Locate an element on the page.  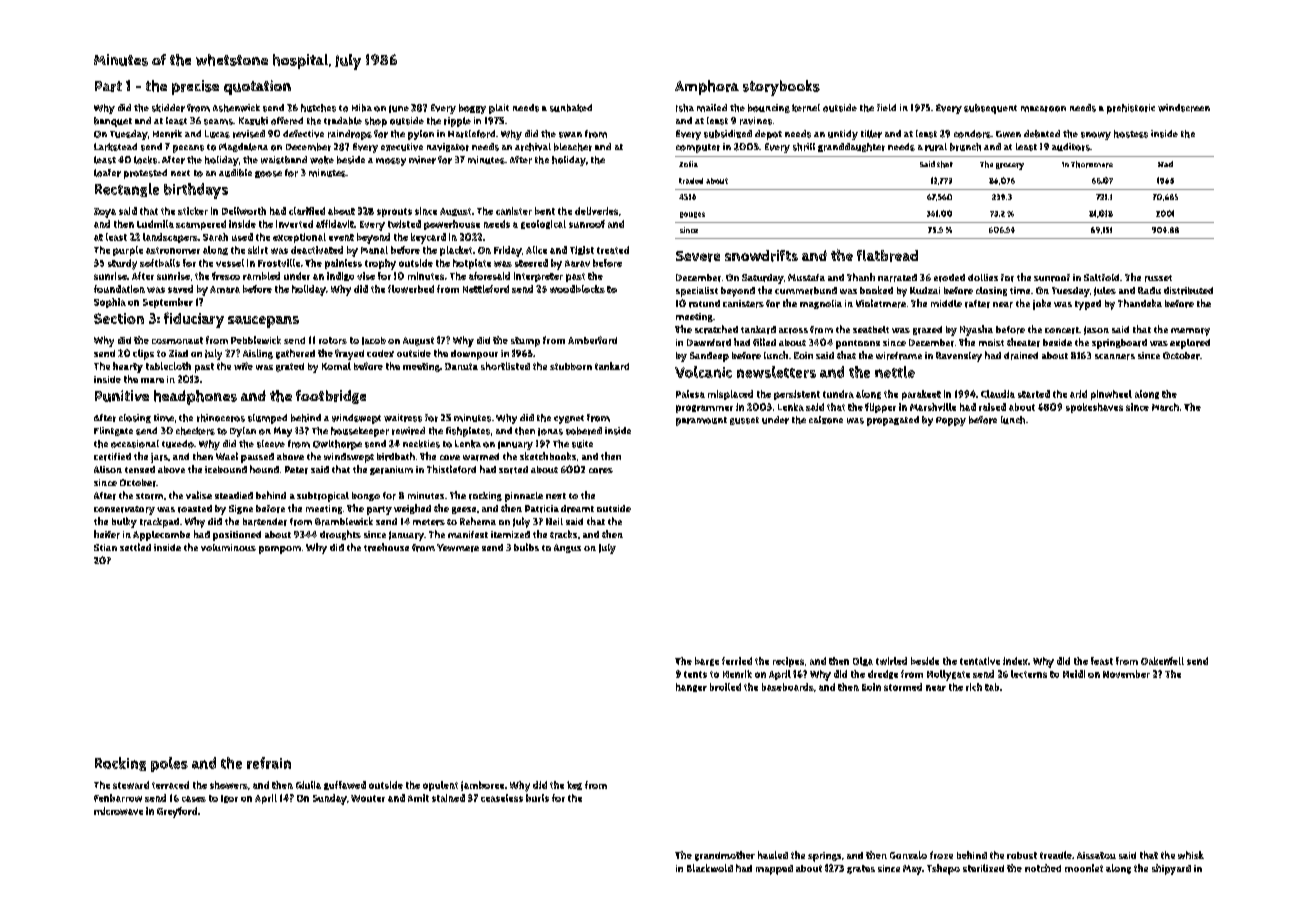
poles is located at coordinates (169, 764).
